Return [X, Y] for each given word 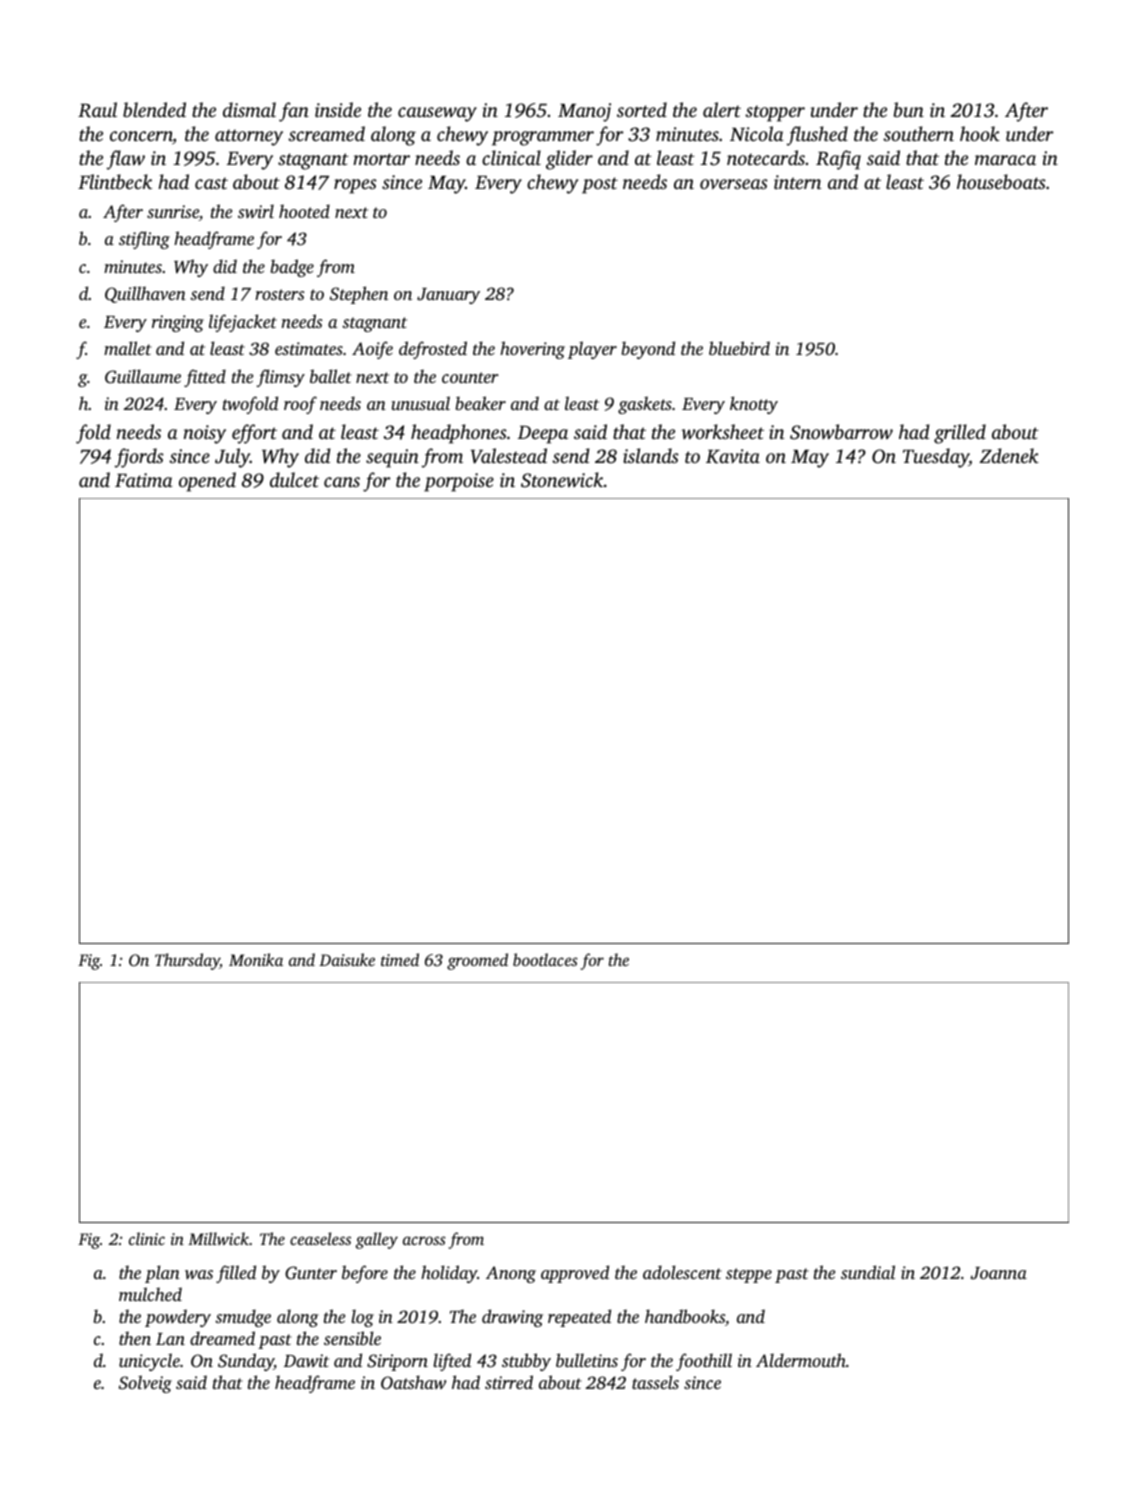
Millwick [218, 1238]
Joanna [999, 1273]
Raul [97, 110]
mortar [381, 159]
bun [909, 109]
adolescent [682, 1272]
